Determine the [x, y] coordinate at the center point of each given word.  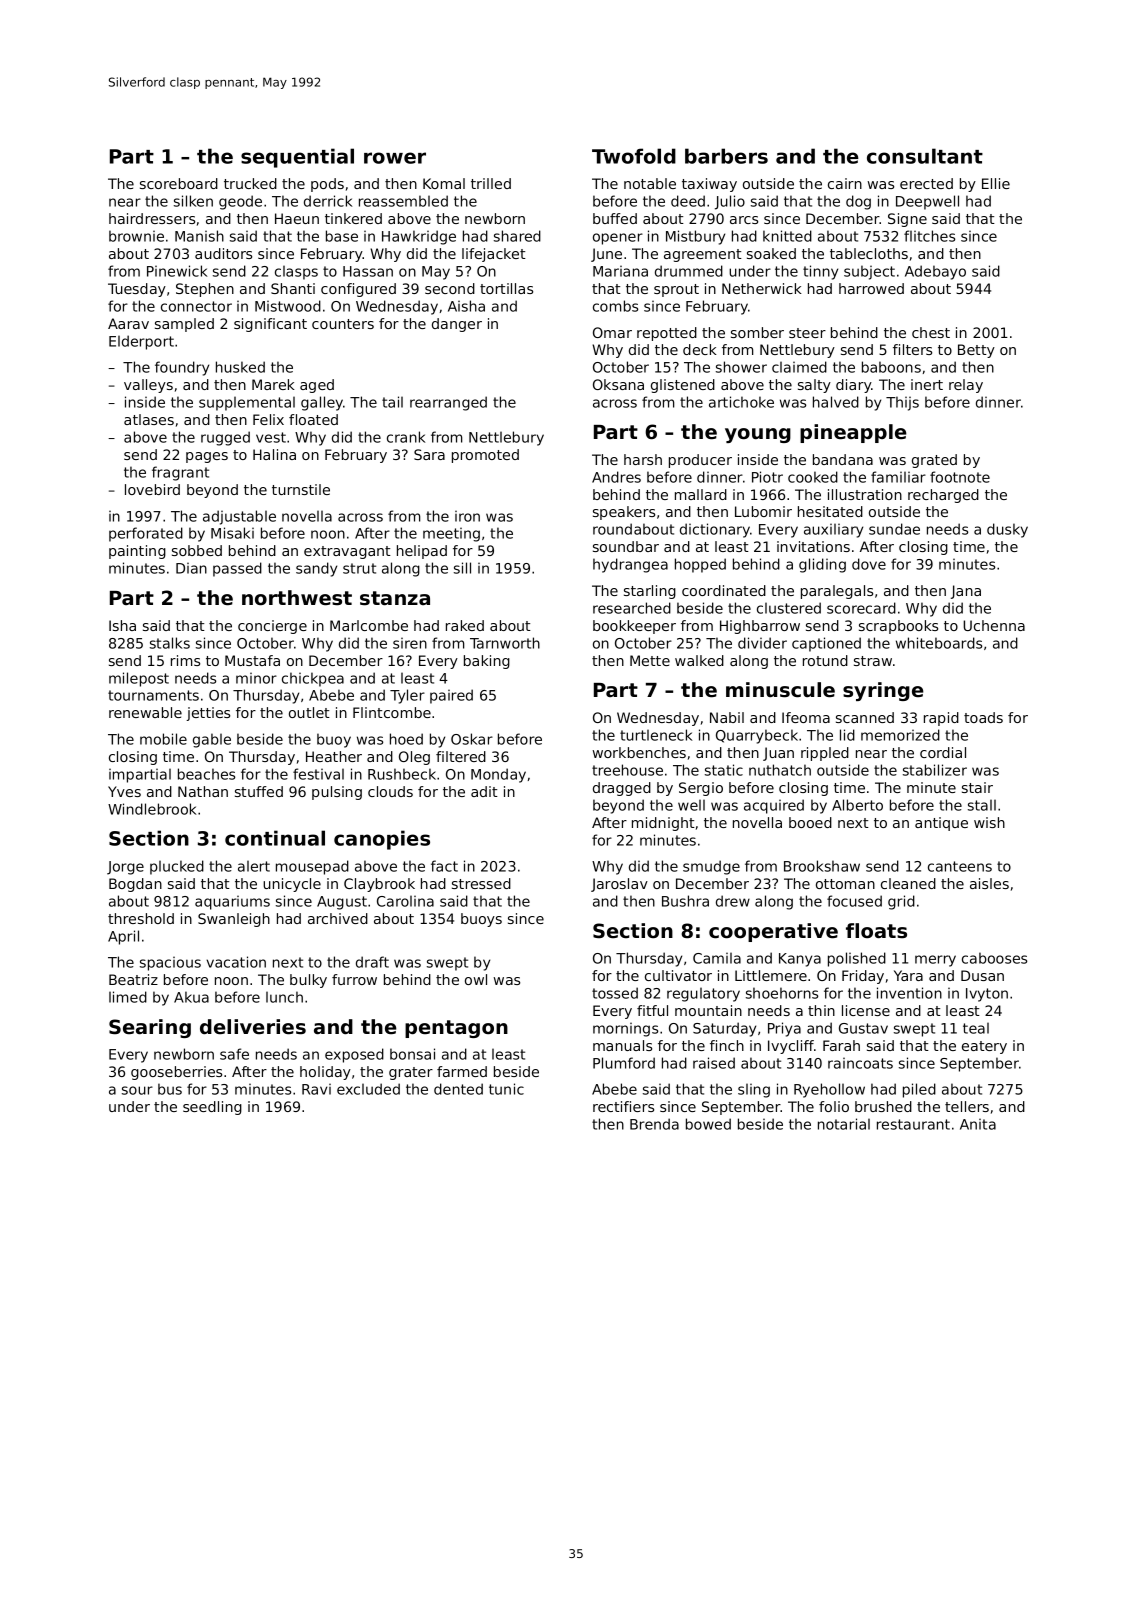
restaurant [913, 1124]
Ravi [316, 1089]
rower [395, 158]
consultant [925, 156]
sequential [297, 158]
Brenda [654, 1124]
